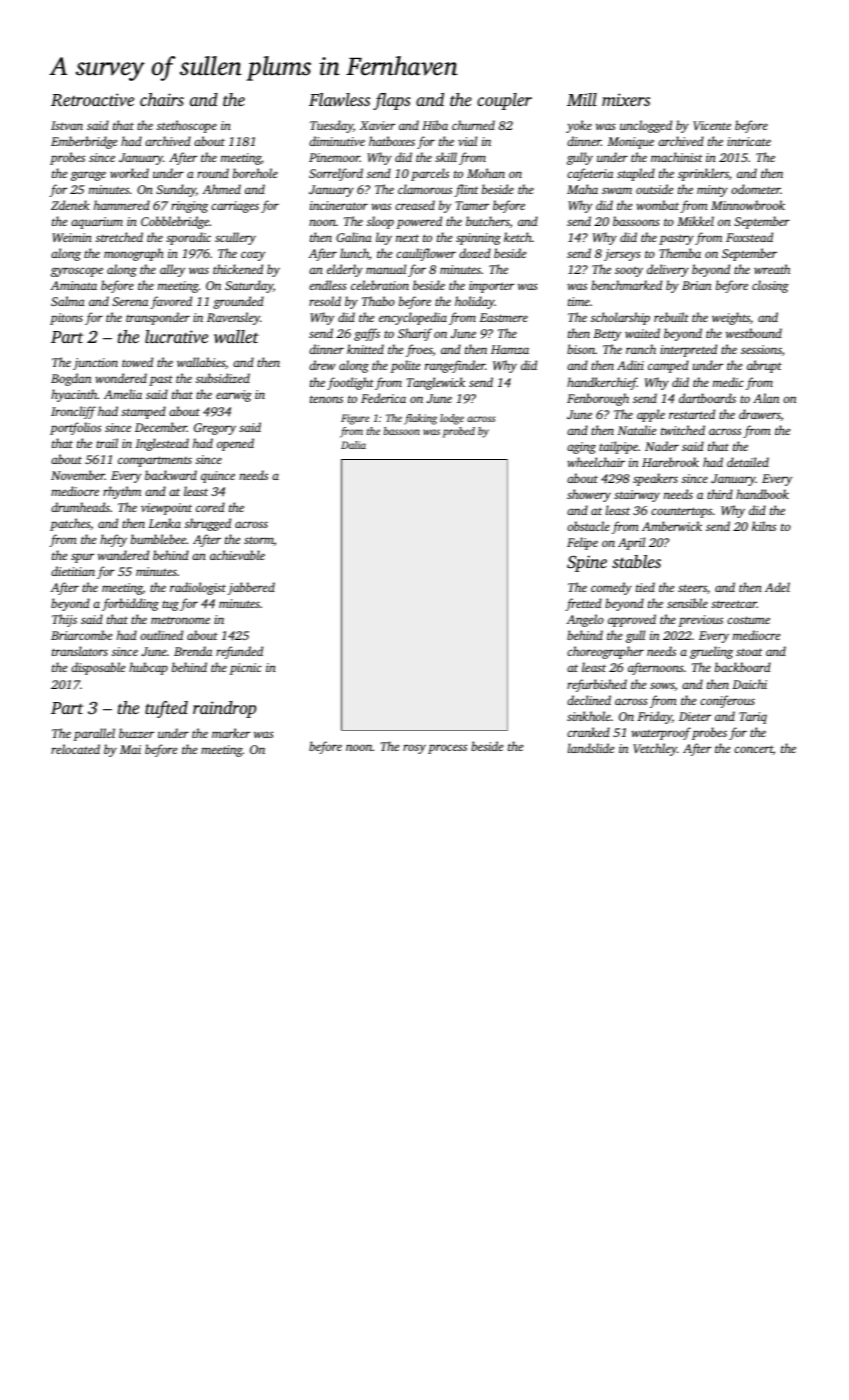 The width and height of the screenshot is (849, 1400). Describe the element at coordinates (136, 733) in the screenshot. I see `buzzer` at that location.
